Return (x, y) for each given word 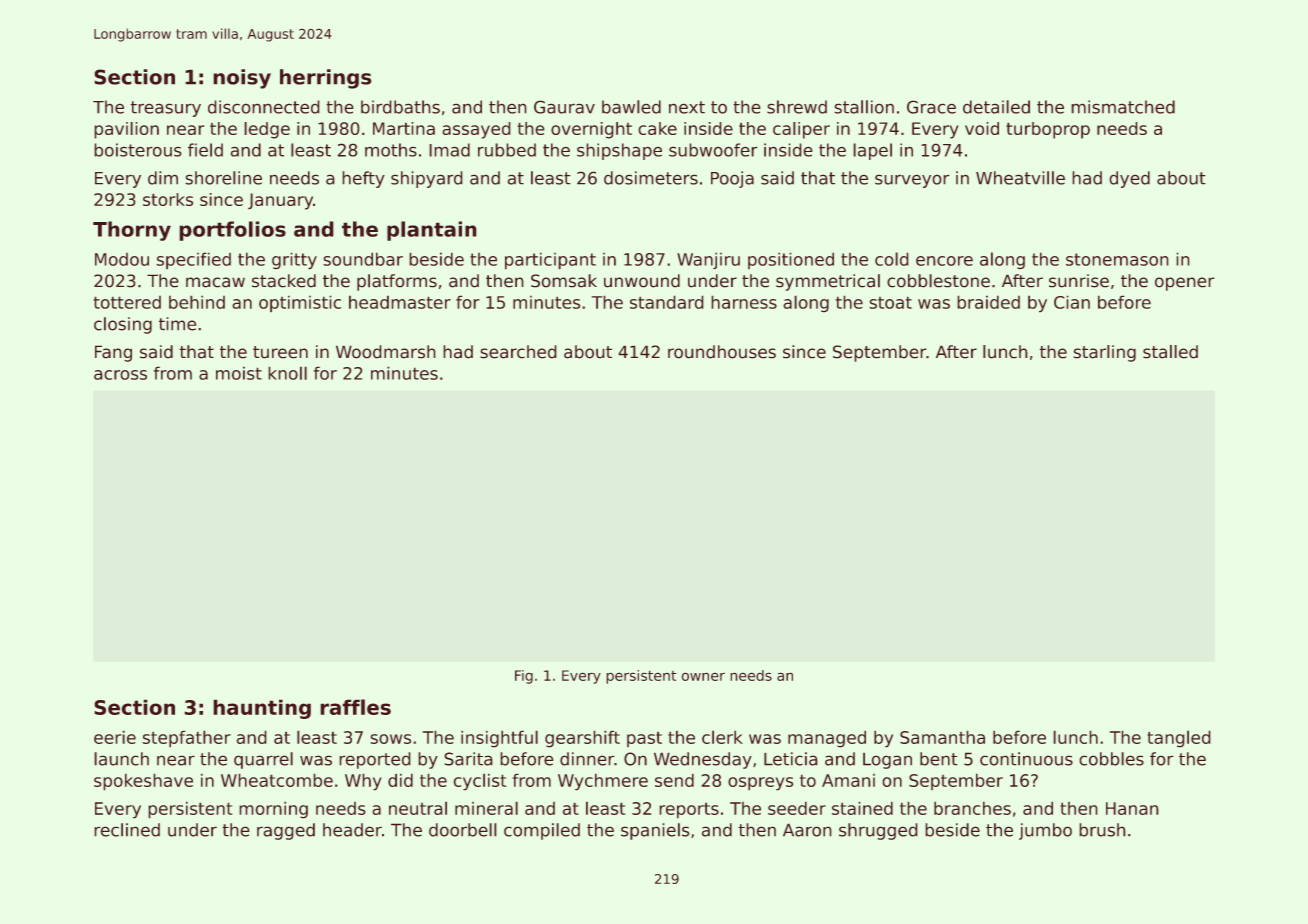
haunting (262, 709)
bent (939, 759)
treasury (165, 109)
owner (703, 676)
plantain (432, 231)
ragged (286, 831)
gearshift (582, 739)
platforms (397, 282)
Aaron (807, 830)
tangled (1179, 739)
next (687, 107)
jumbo (1045, 831)
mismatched (1123, 107)
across (120, 375)
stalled (1170, 352)
